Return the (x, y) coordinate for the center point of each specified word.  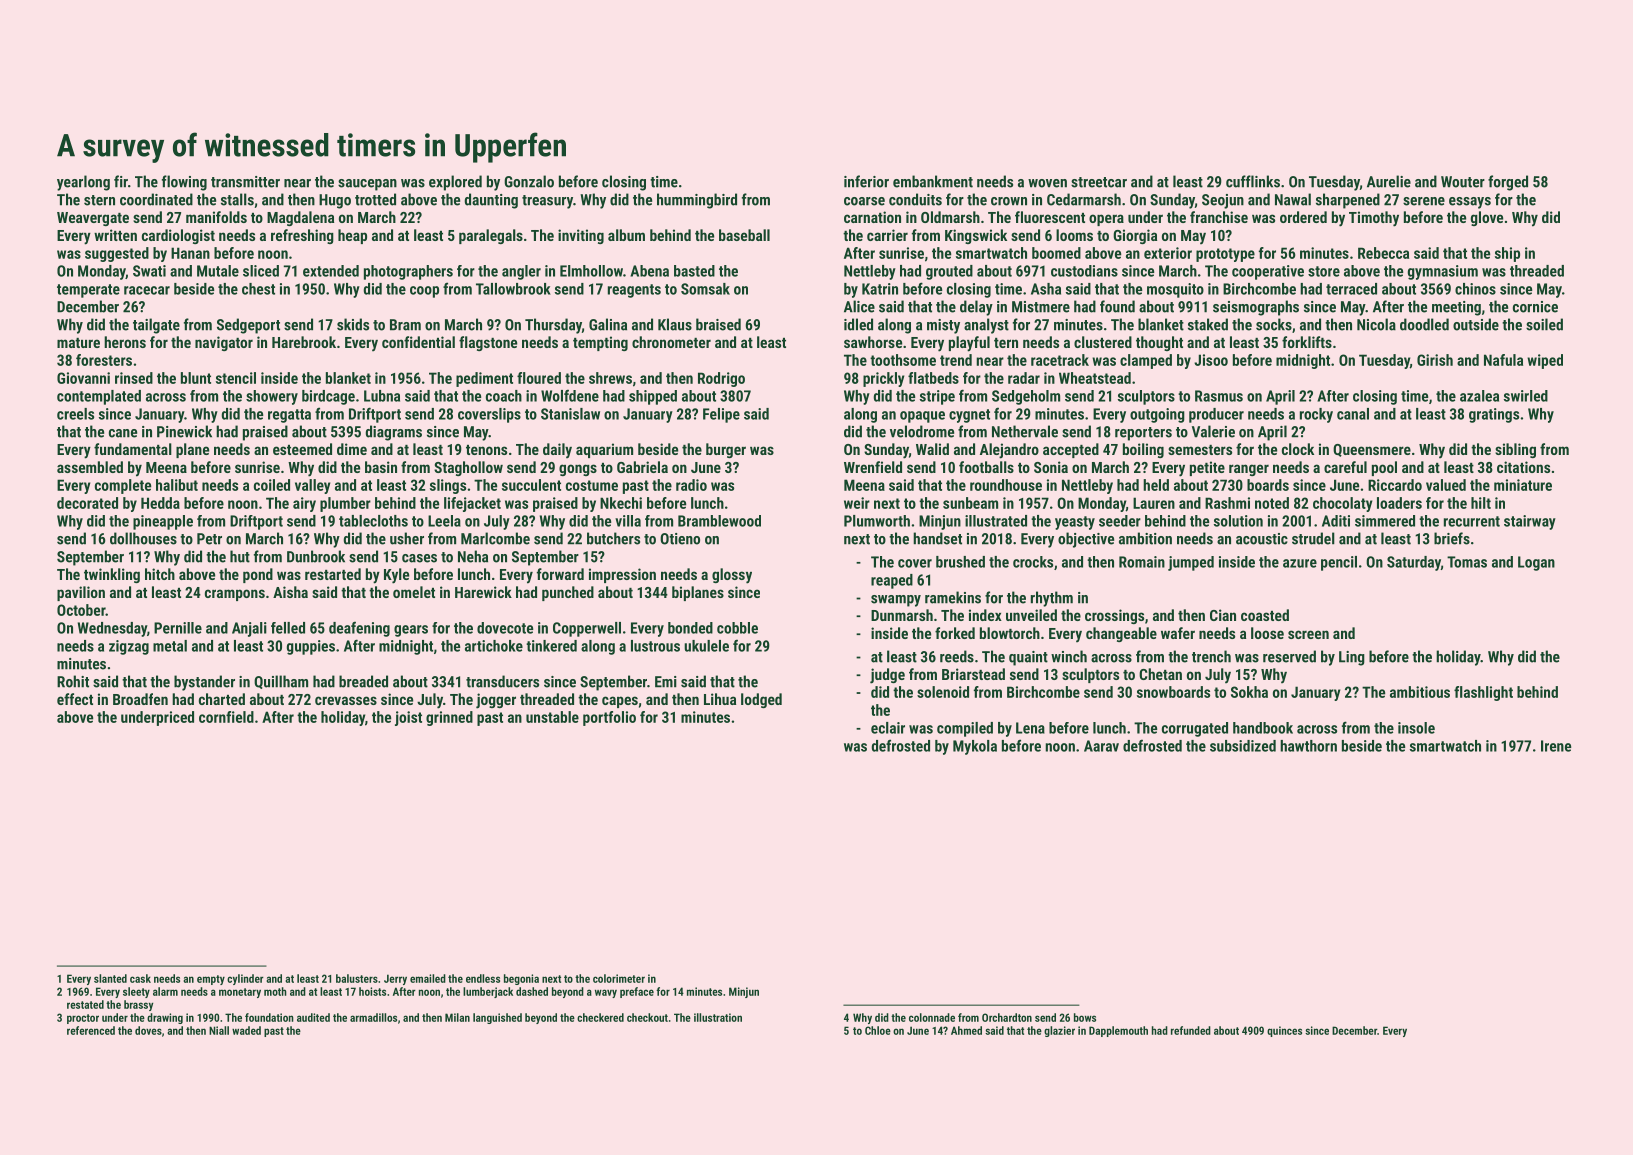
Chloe (878, 1030)
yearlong (83, 183)
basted (694, 271)
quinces (1284, 1031)
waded (246, 1030)
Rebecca (1383, 253)
